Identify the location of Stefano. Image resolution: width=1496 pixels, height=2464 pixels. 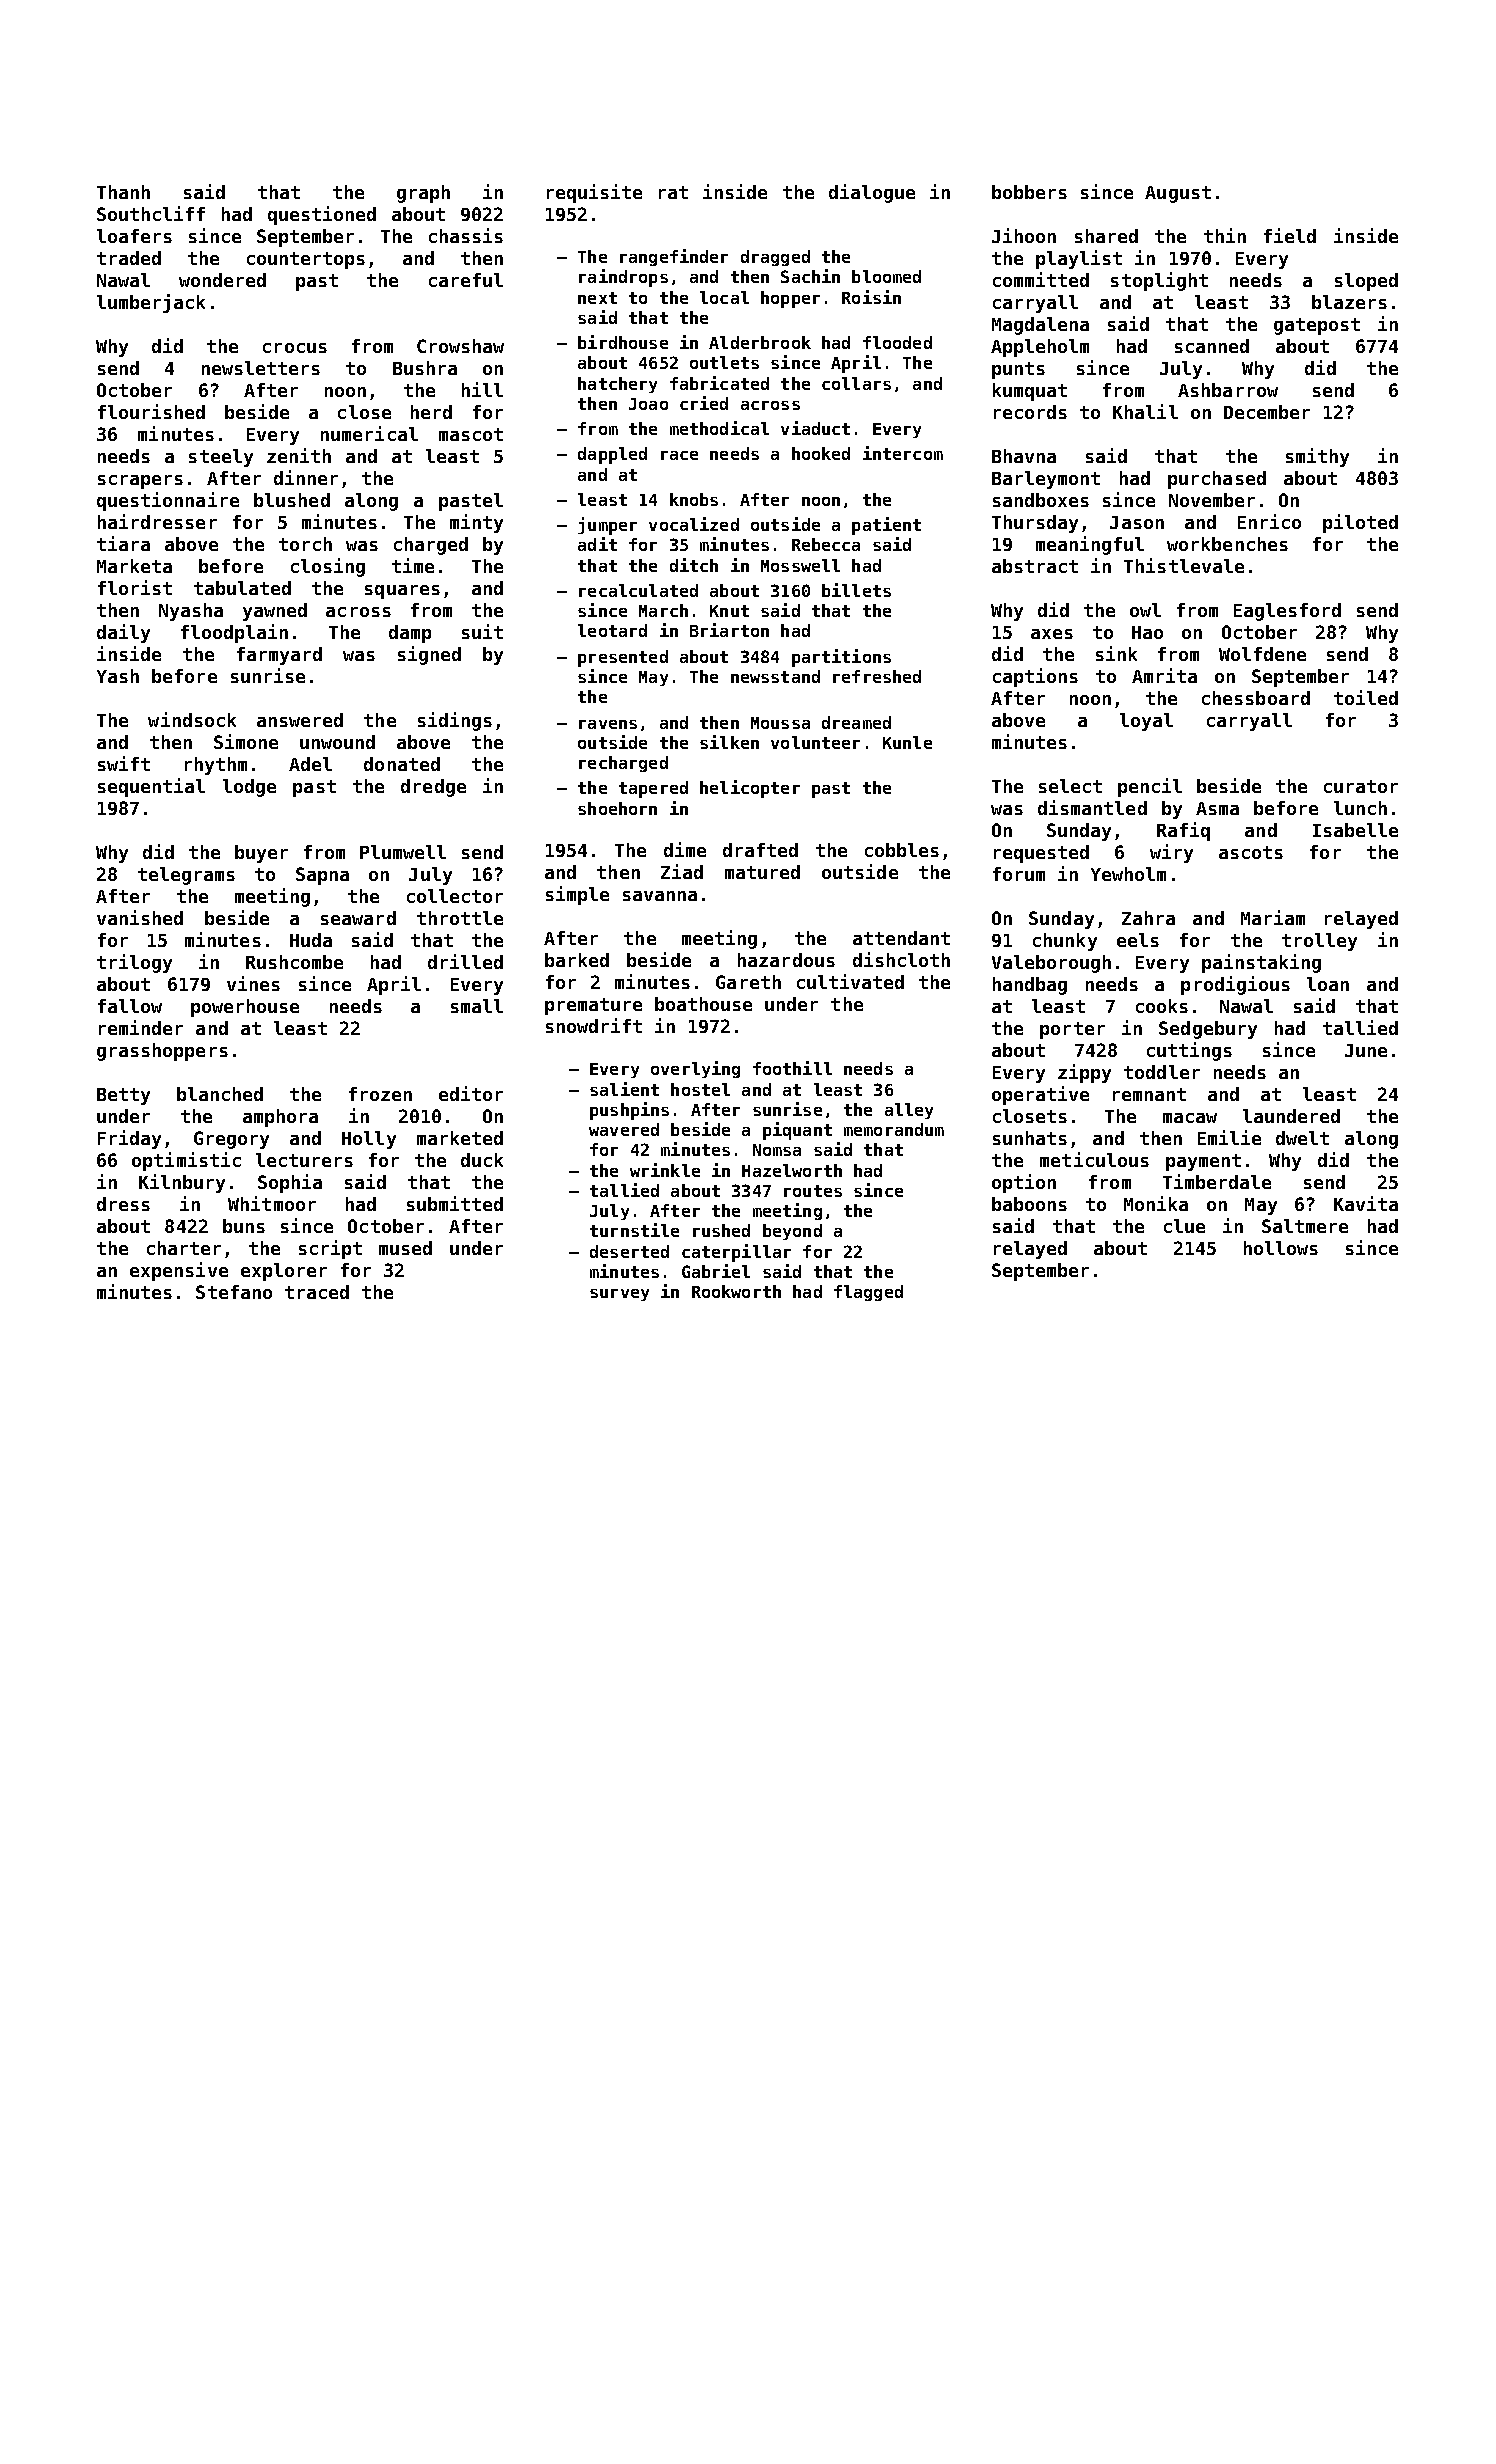
(234, 1292).
